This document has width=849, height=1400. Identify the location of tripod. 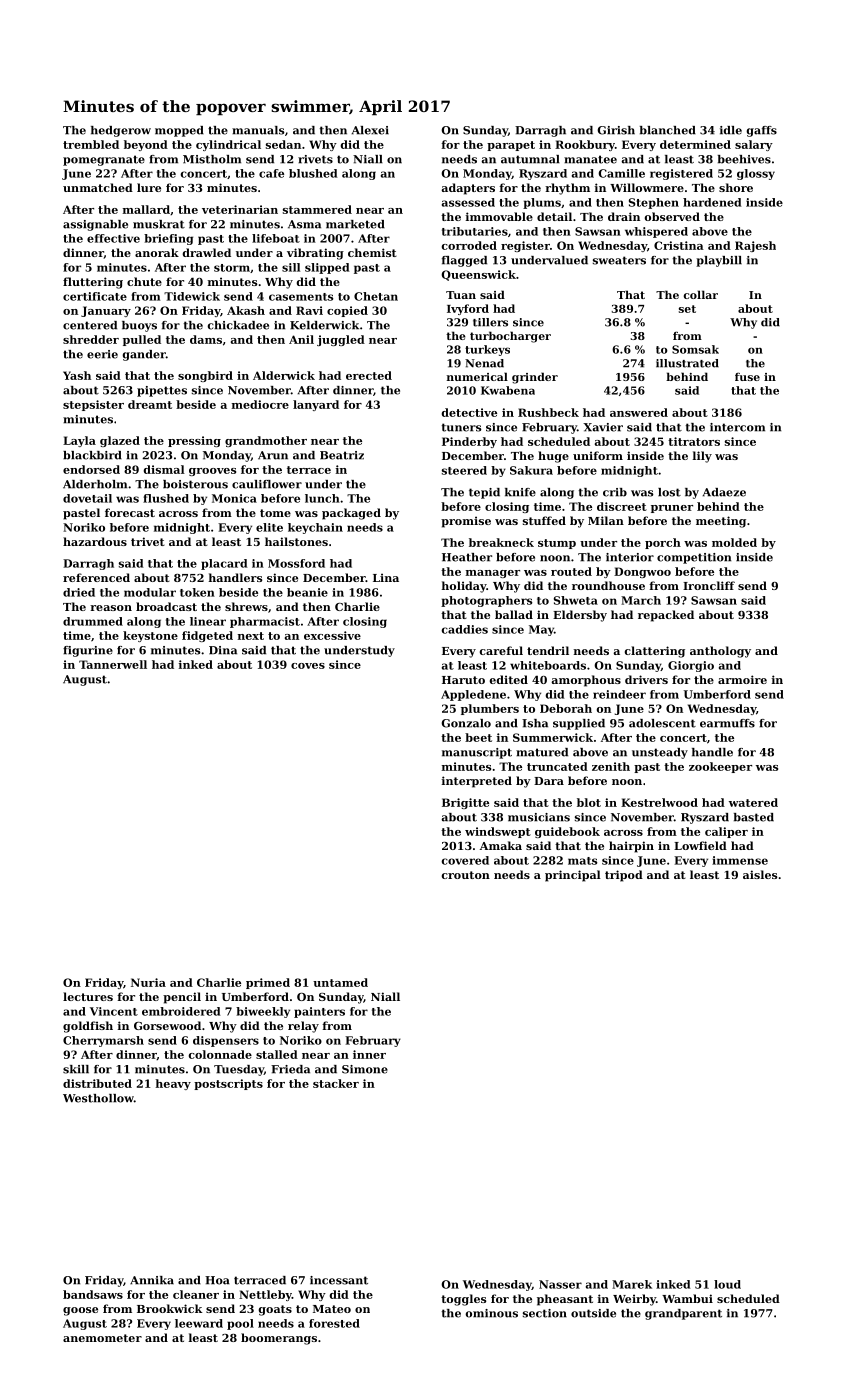
(624, 876).
